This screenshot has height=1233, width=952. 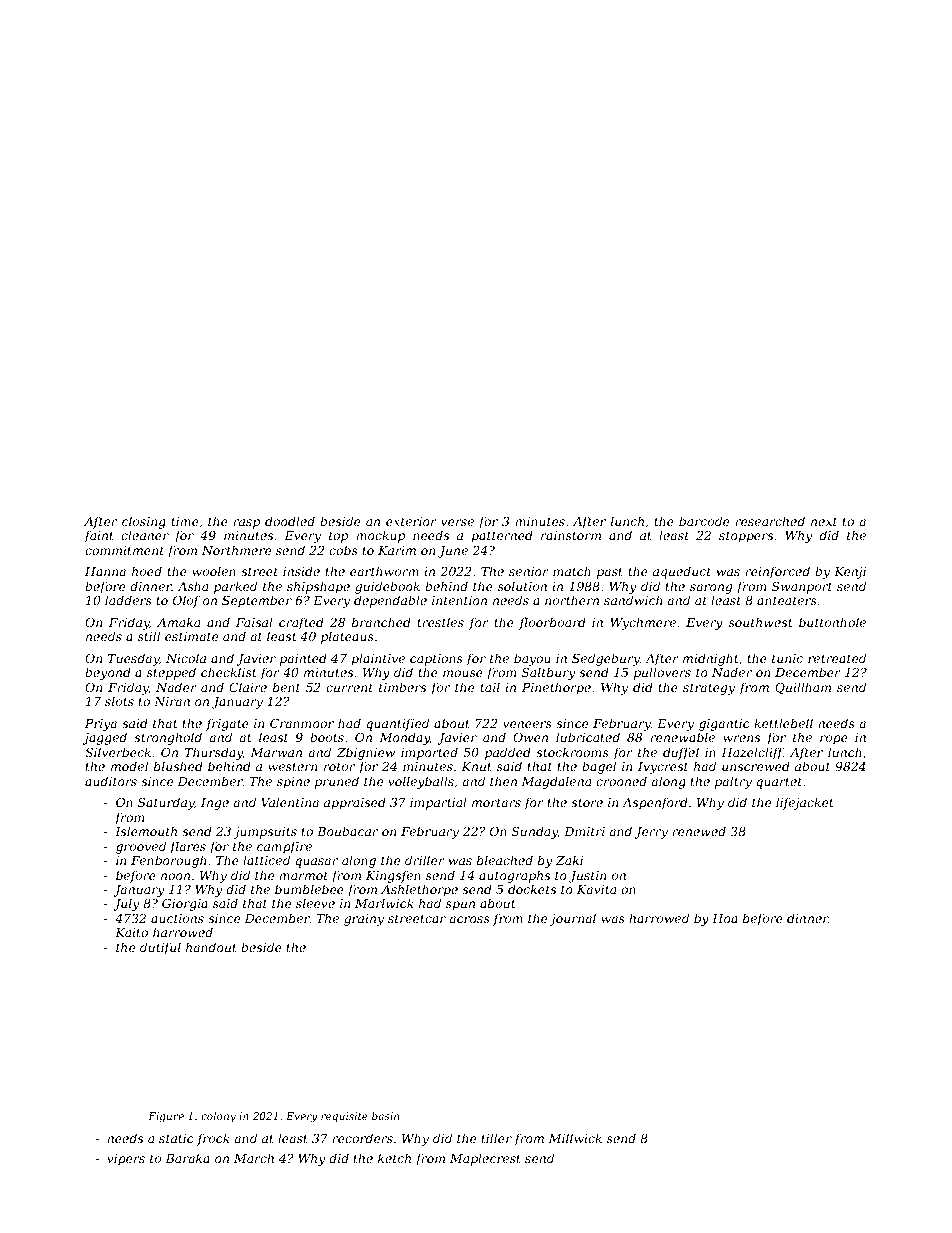 What do you see at coordinates (211, 947) in the screenshot?
I see `handout` at bounding box center [211, 947].
